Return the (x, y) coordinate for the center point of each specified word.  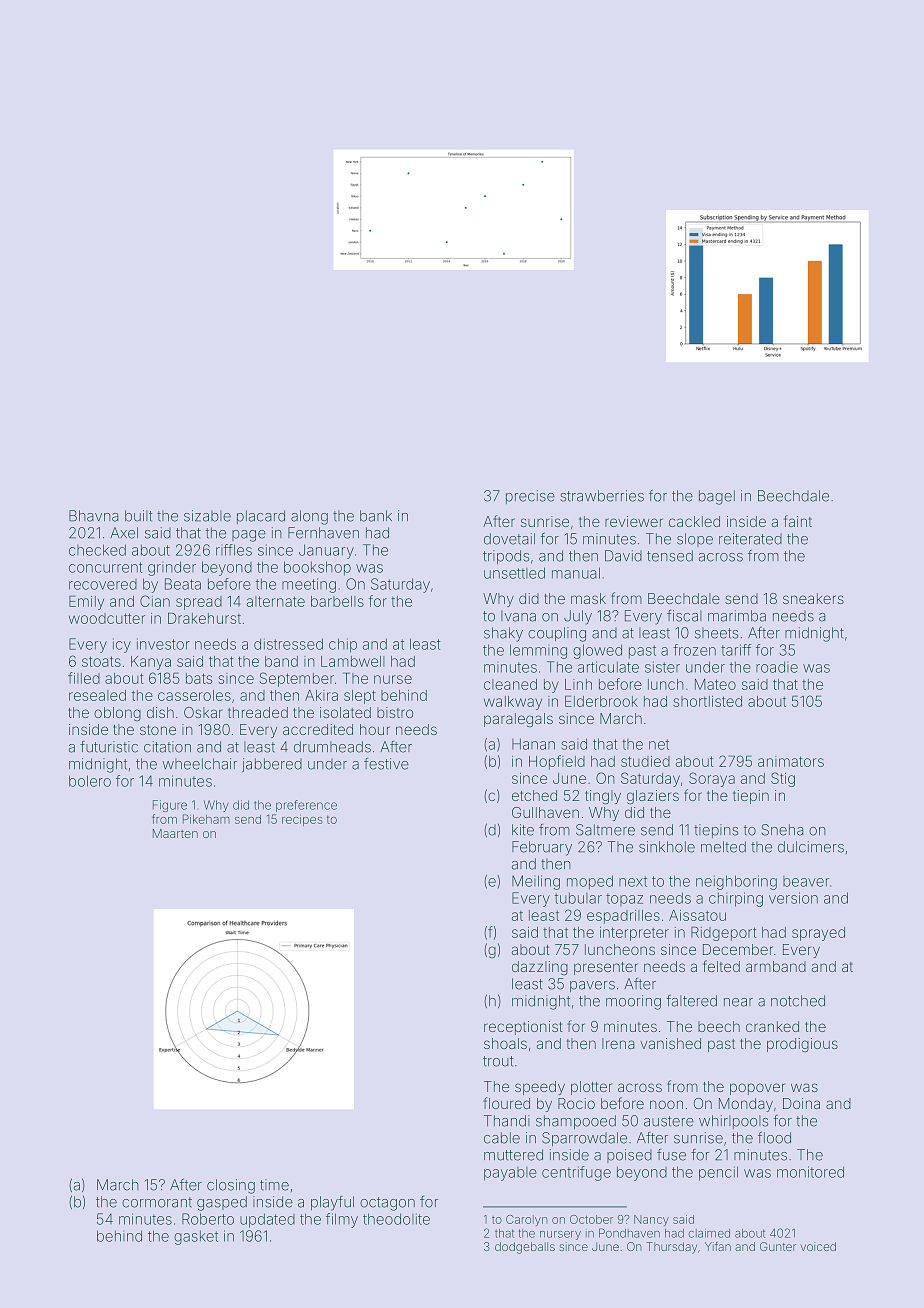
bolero (90, 781)
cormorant (157, 1202)
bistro (395, 712)
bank (376, 516)
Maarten (175, 833)
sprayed (818, 934)
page (249, 536)
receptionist (523, 1028)
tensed (670, 556)
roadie (777, 667)
